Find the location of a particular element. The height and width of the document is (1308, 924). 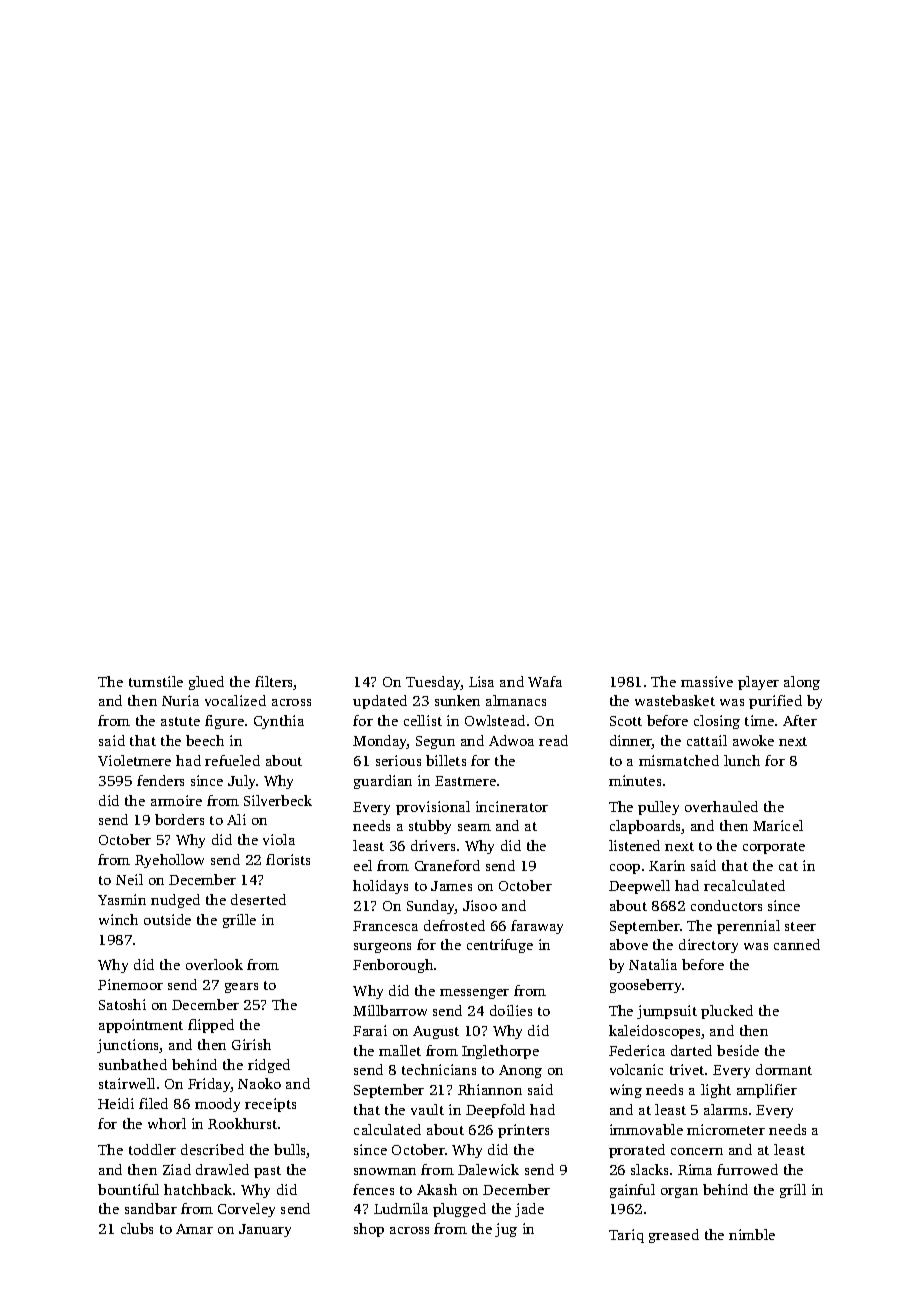

nimble is located at coordinates (752, 1234).
